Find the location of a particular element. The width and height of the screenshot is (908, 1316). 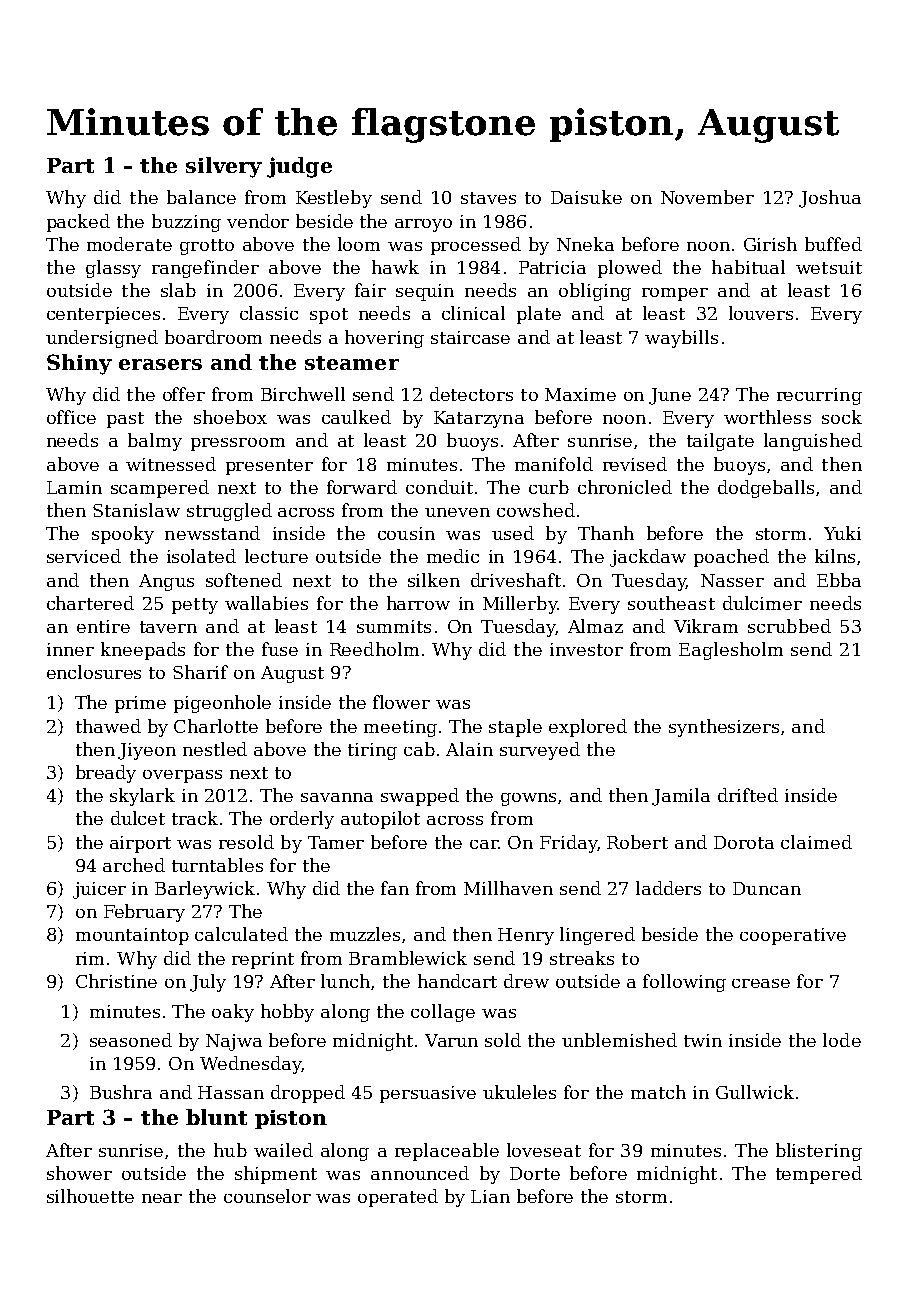

ukuleles is located at coordinates (519, 1092).
